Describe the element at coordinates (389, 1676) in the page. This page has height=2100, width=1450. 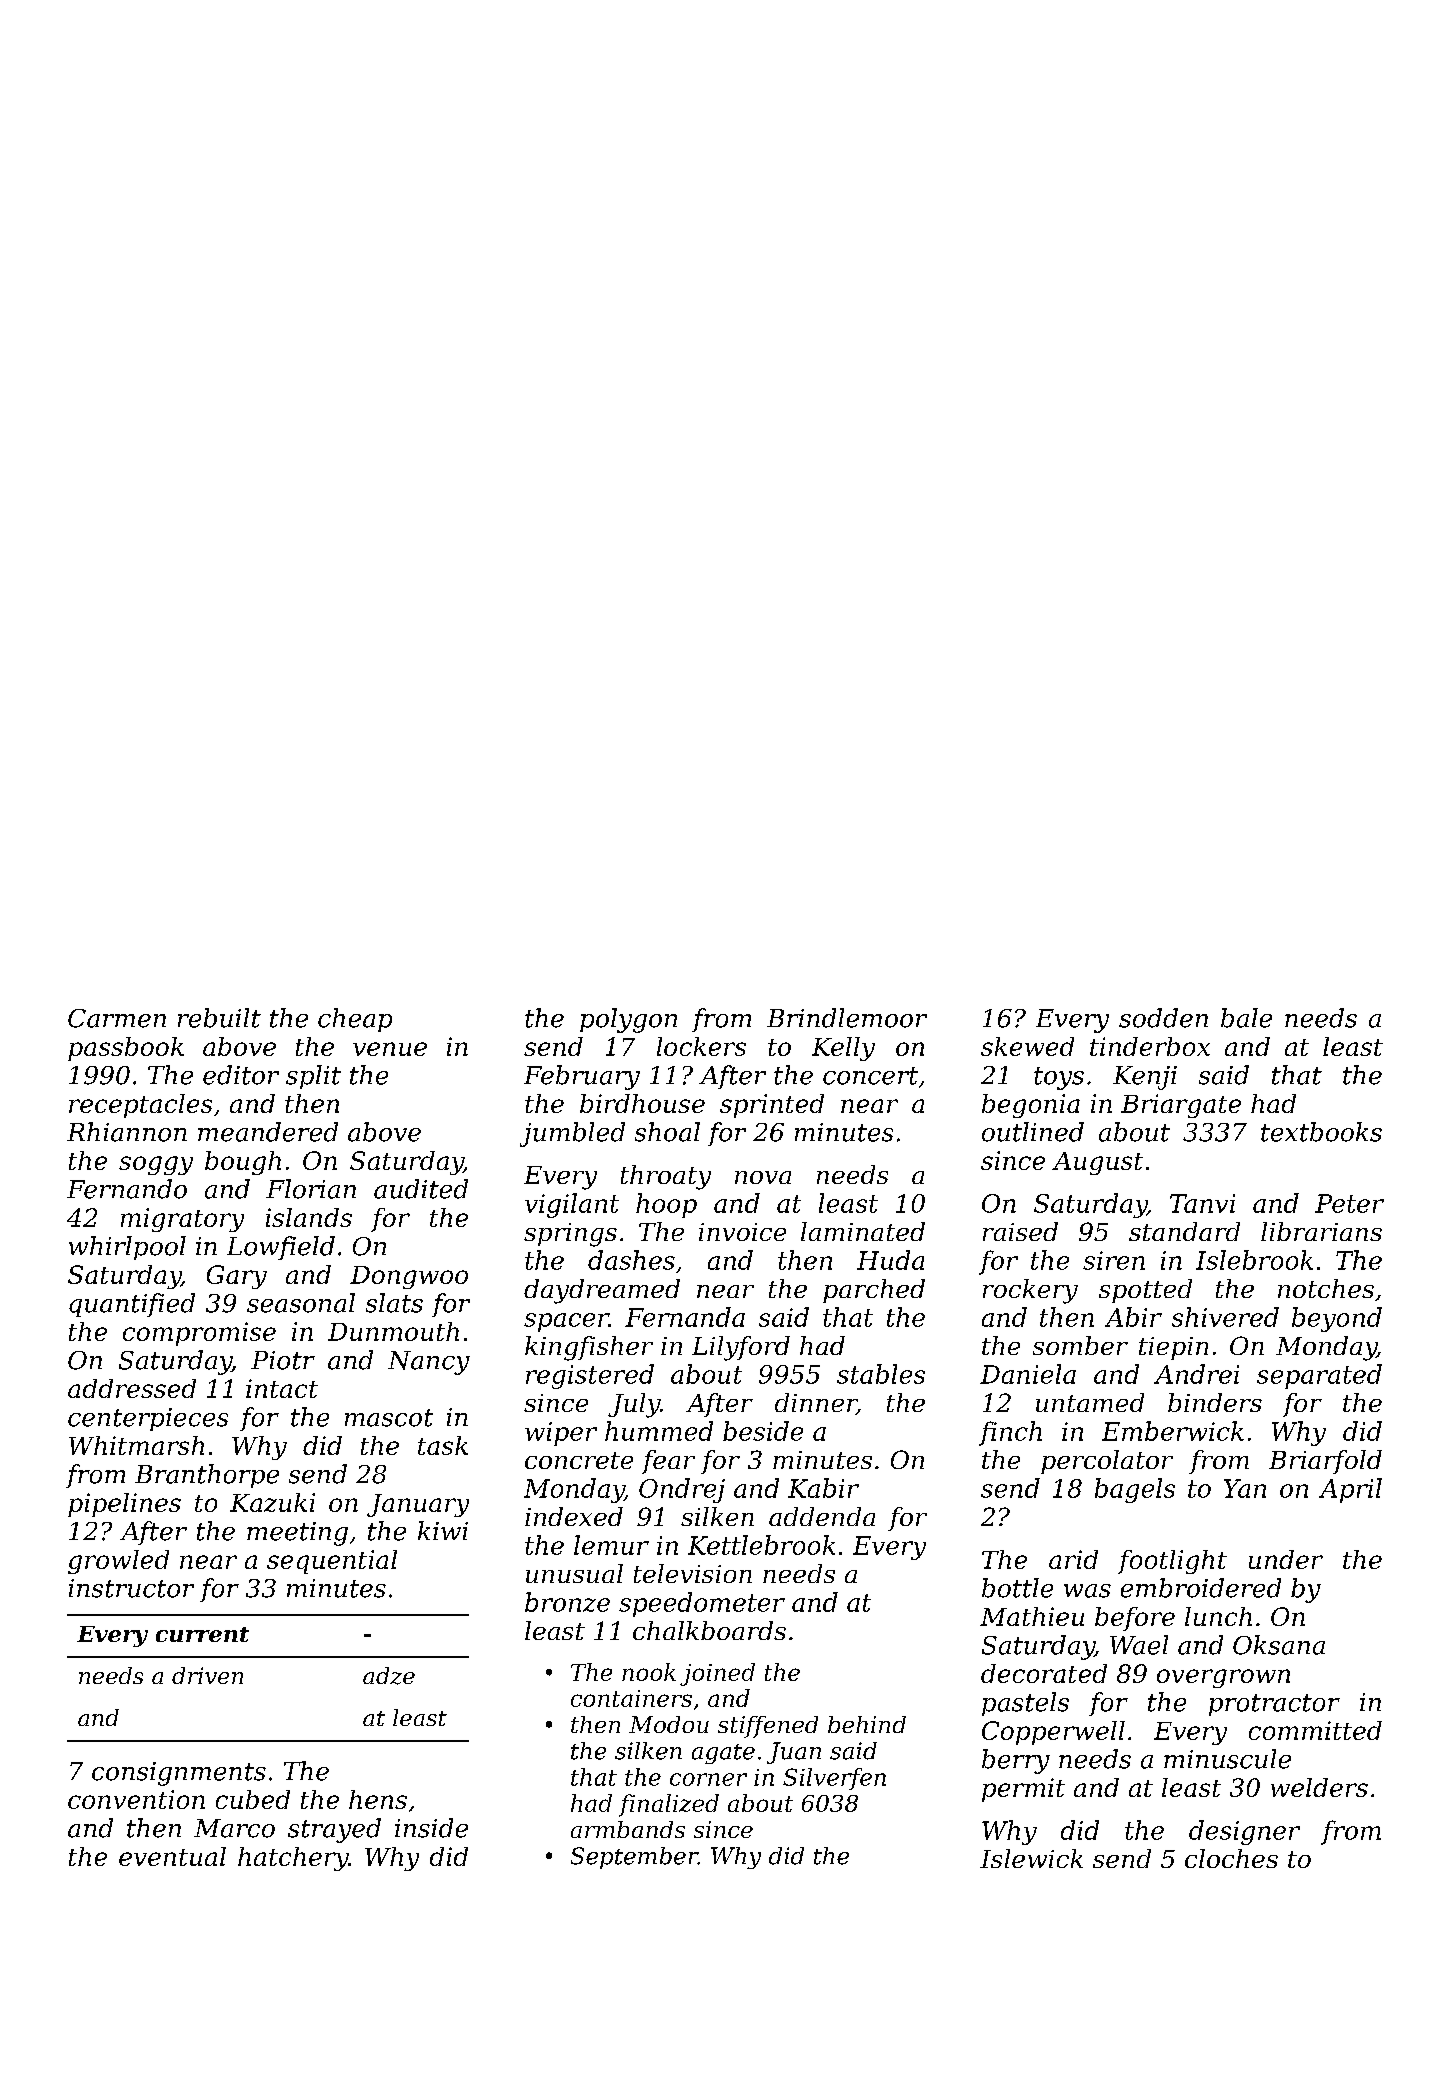
I see `adze` at that location.
